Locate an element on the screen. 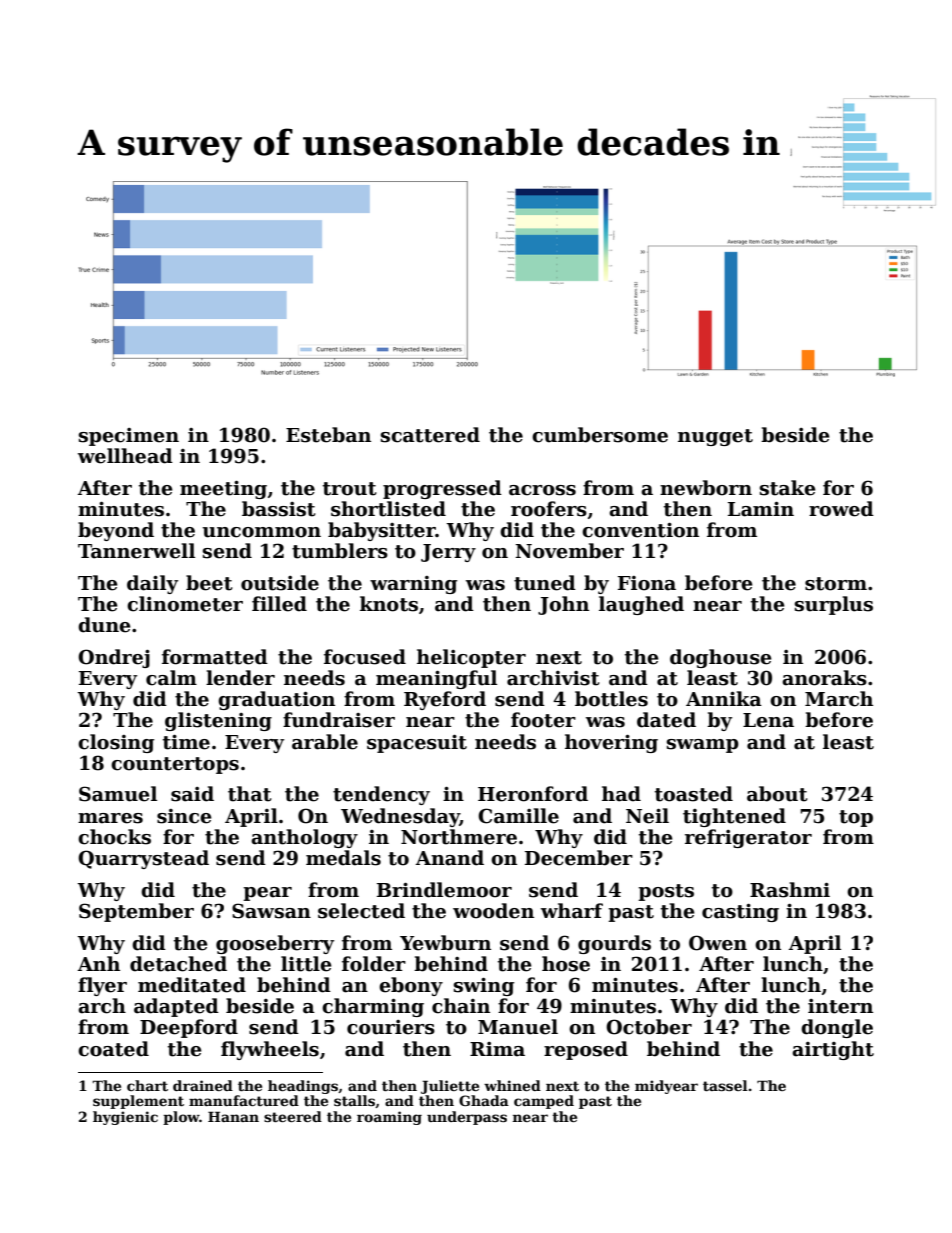 This screenshot has width=952, height=1233. Hanan is located at coordinates (233, 1116).
